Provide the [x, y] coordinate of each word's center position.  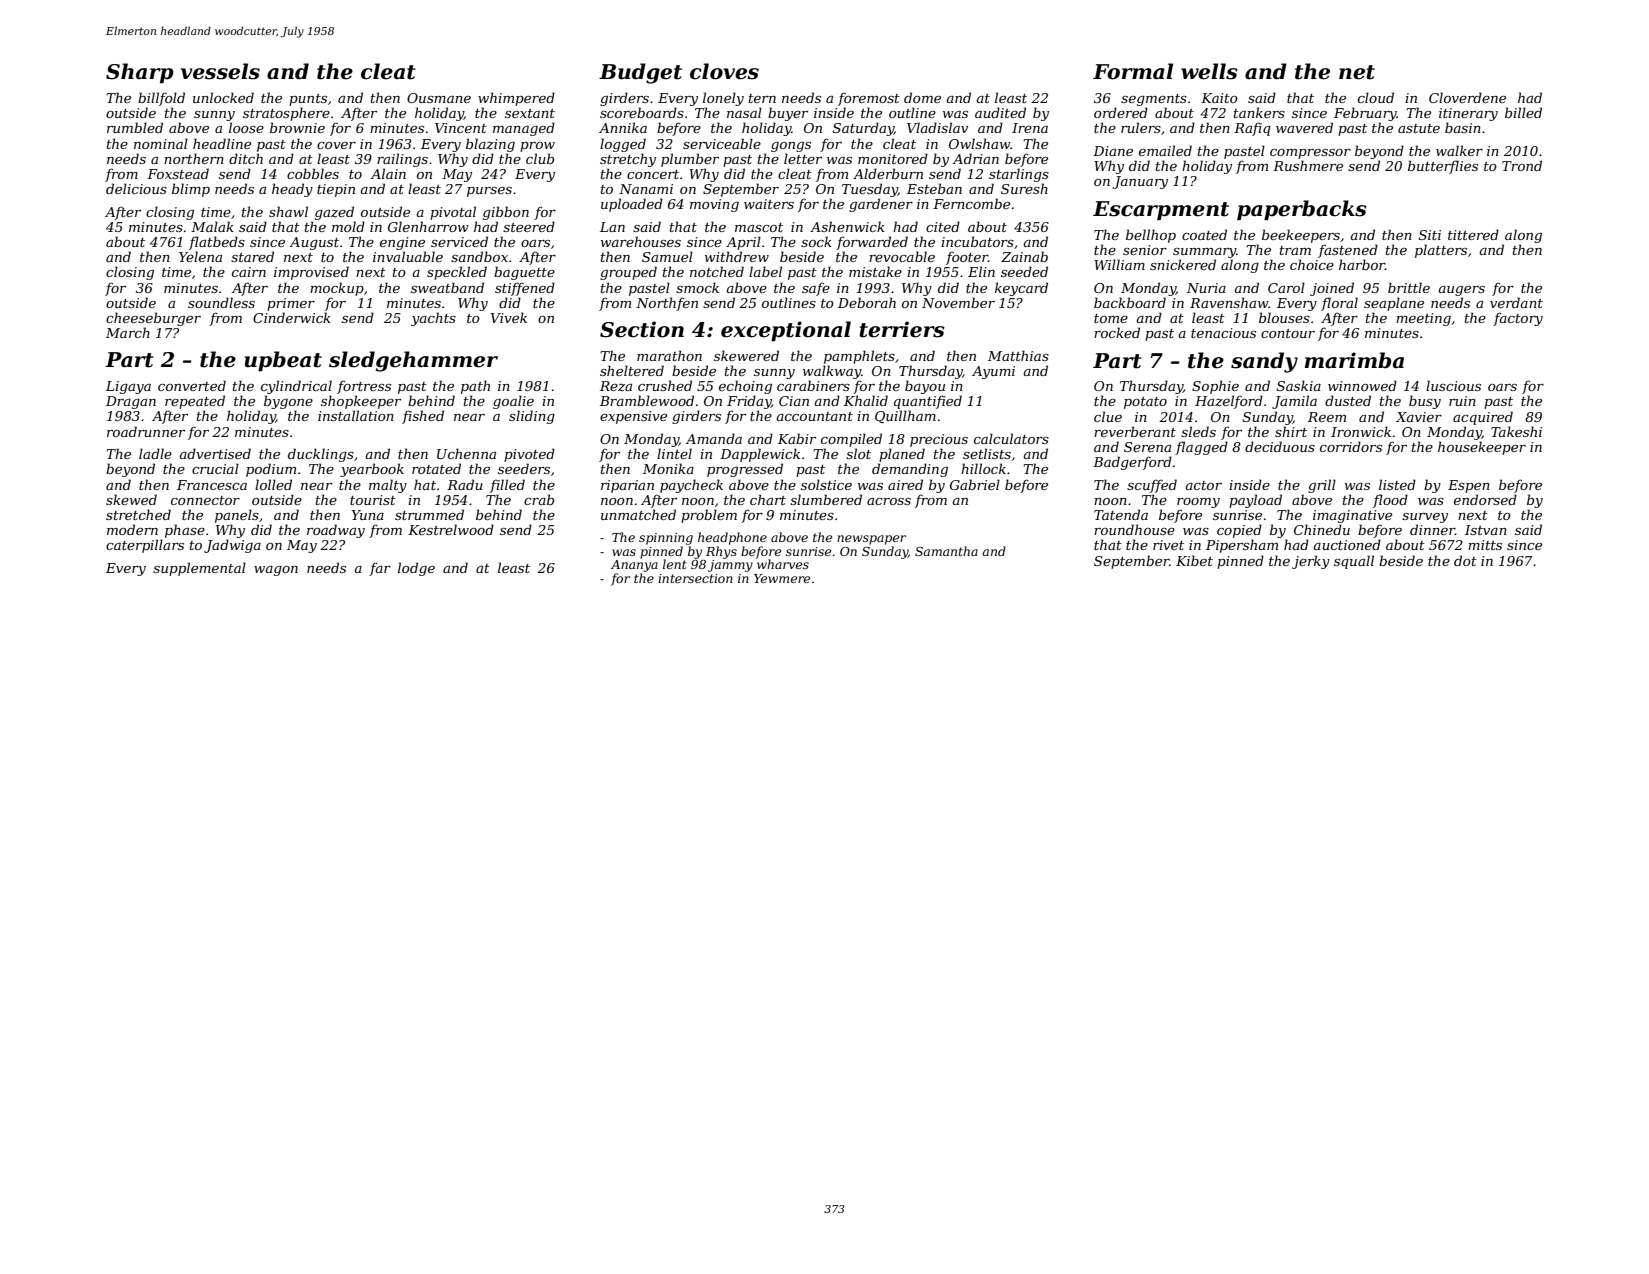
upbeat [283, 361]
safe [816, 289]
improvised [311, 273]
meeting [1423, 319]
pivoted [529, 455]
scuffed [1152, 486]
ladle [155, 453]
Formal [1133, 71]
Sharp [140, 73]
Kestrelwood [451, 529]
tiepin [336, 190]
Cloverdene [1467, 97]
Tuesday [870, 190]
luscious [1453, 385]
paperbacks [1302, 210]
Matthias [1018, 355]
